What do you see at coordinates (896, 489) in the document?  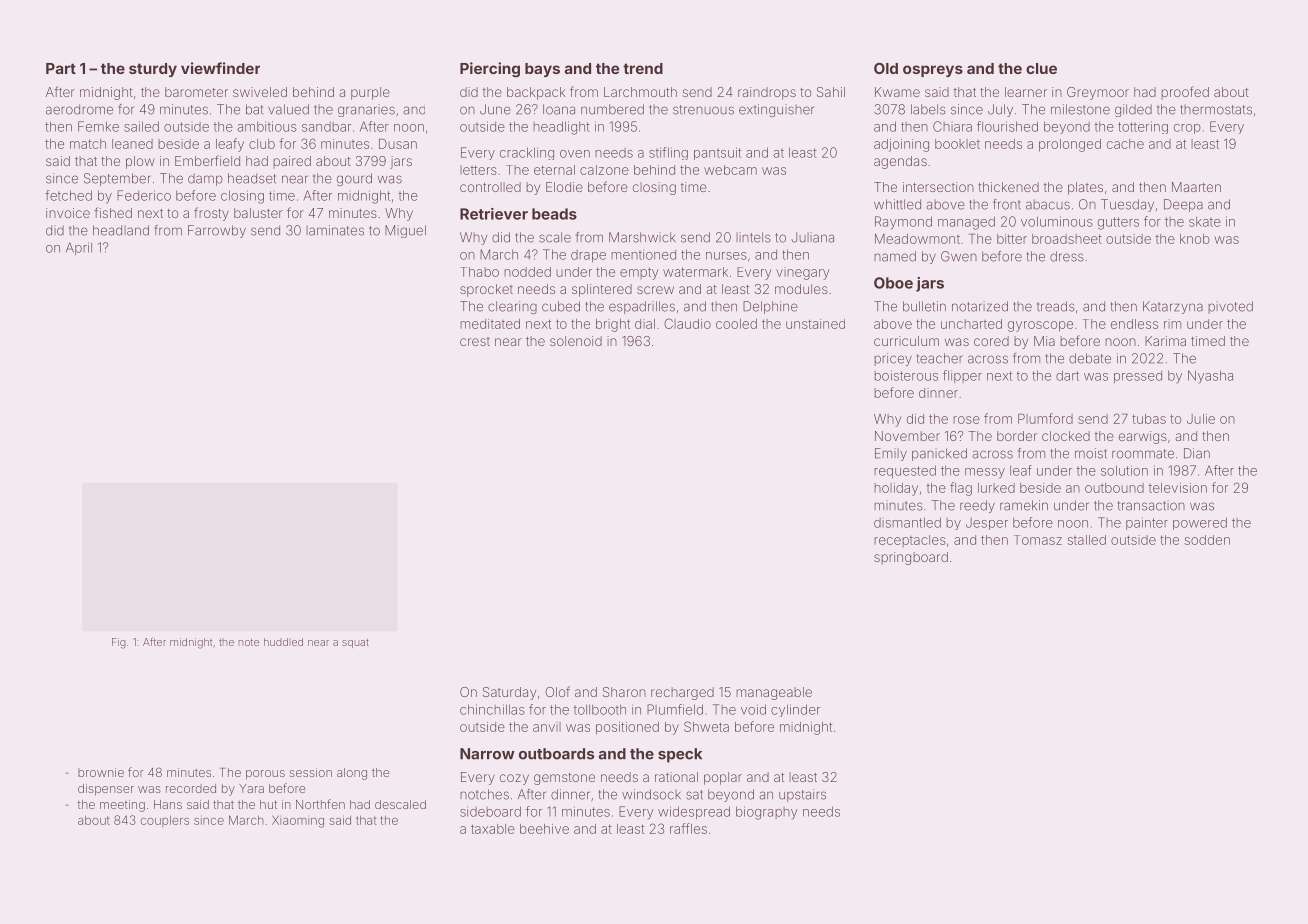 I see `holiday` at bounding box center [896, 489].
